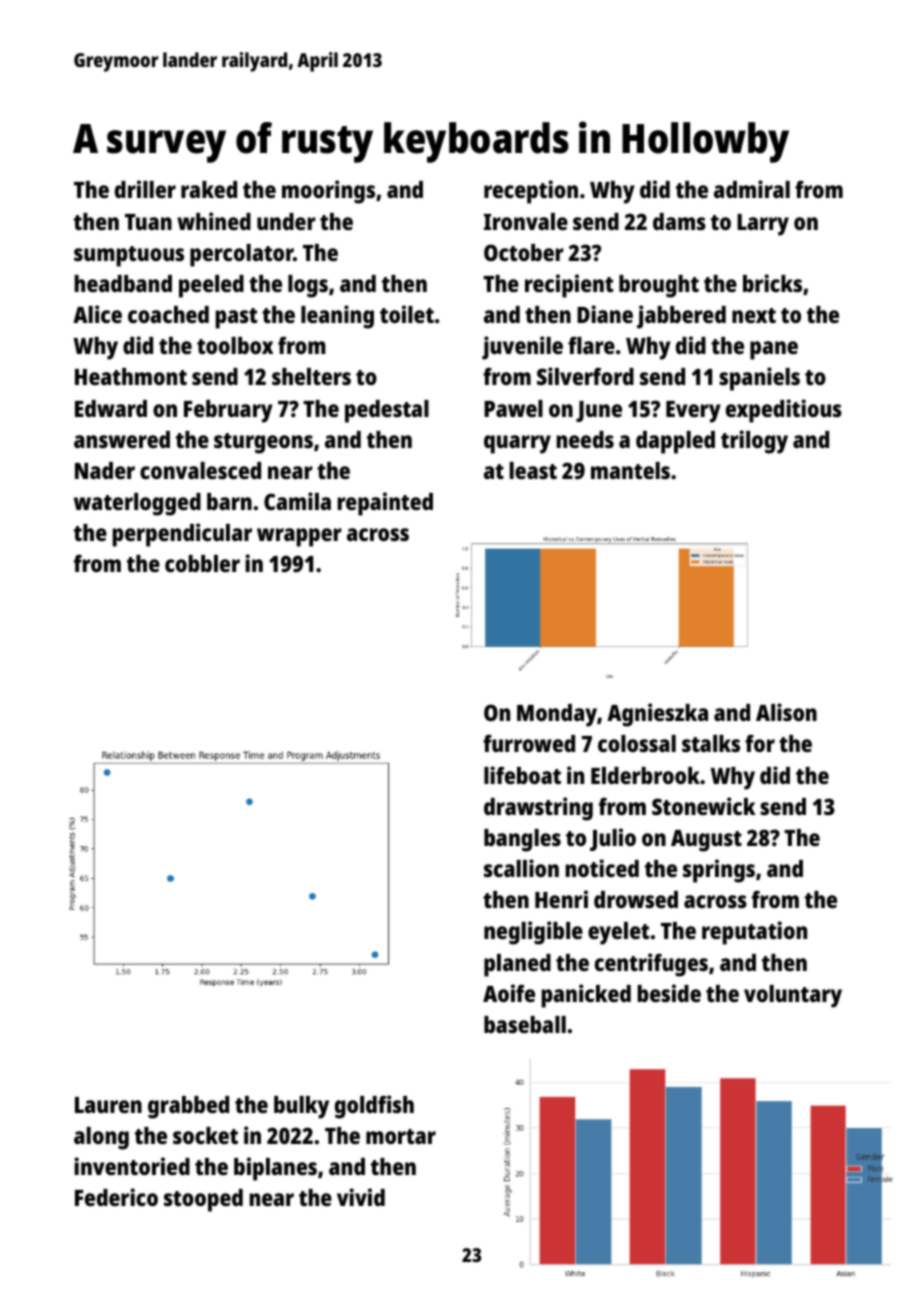 The height and width of the page is (1311, 924). Describe the element at coordinates (569, 286) in the page. I see `recipient` at that location.
